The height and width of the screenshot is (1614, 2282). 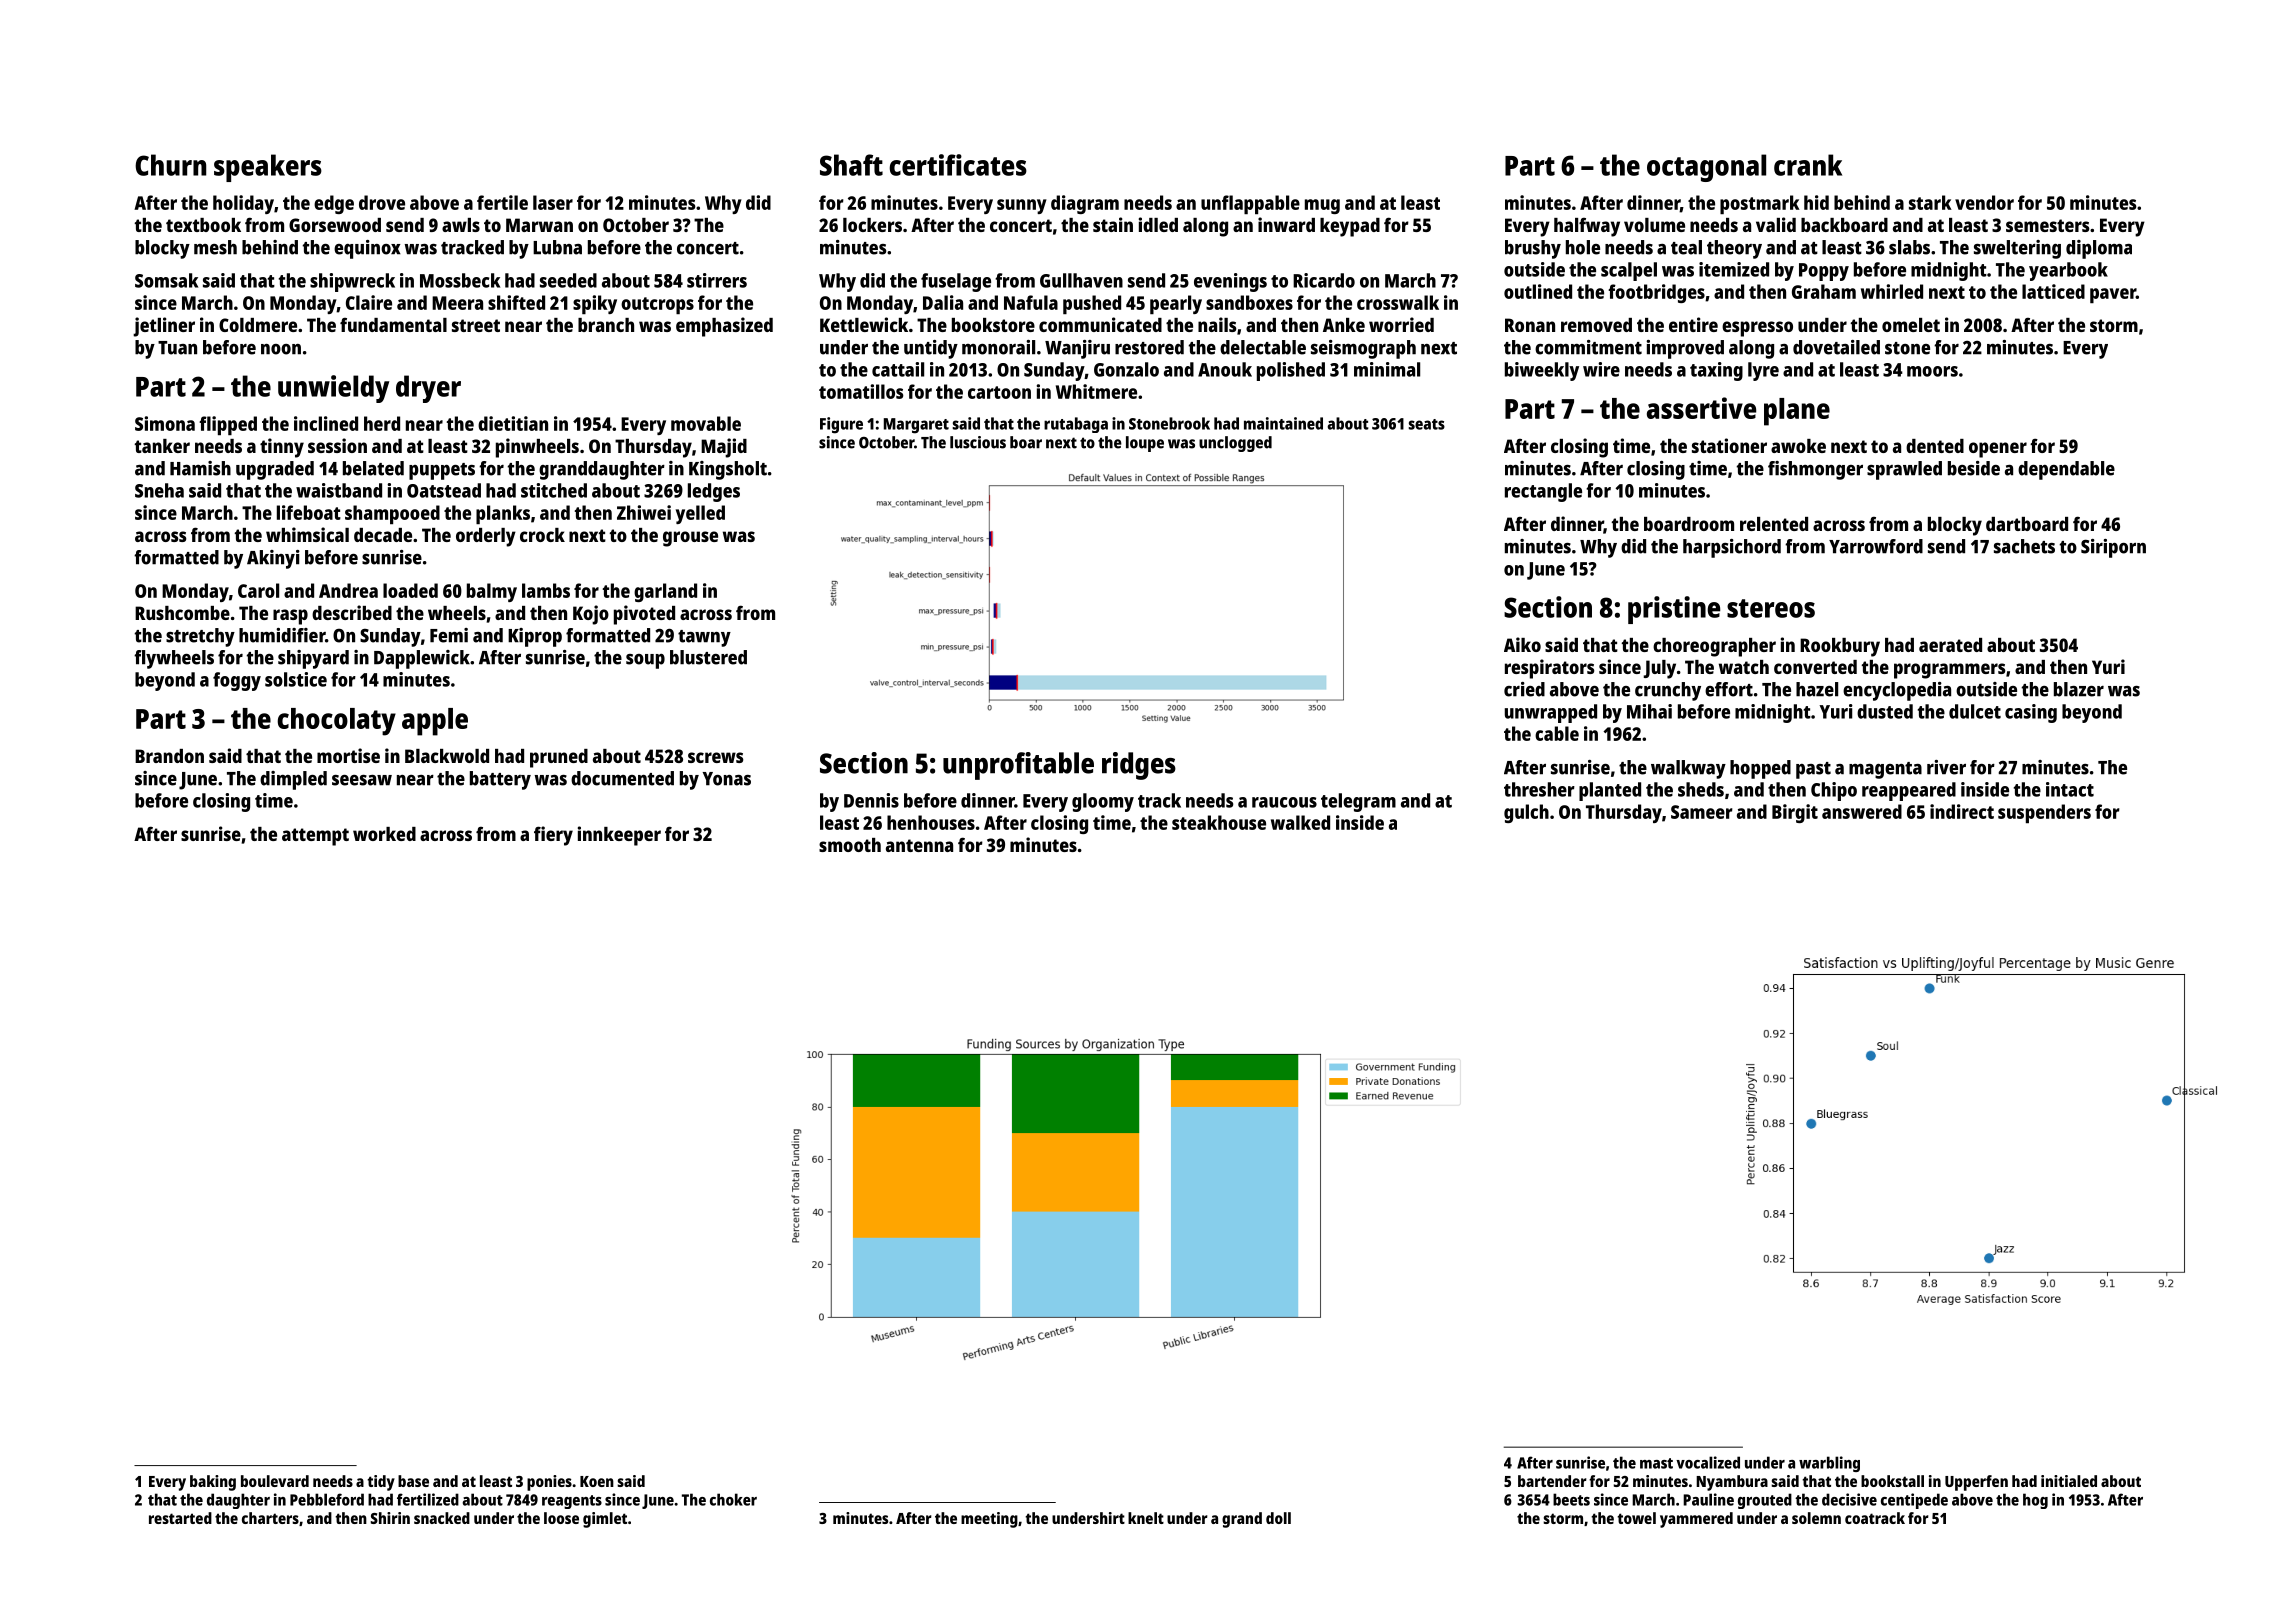 What do you see at coordinates (180, 1518) in the screenshot?
I see `restarted` at bounding box center [180, 1518].
